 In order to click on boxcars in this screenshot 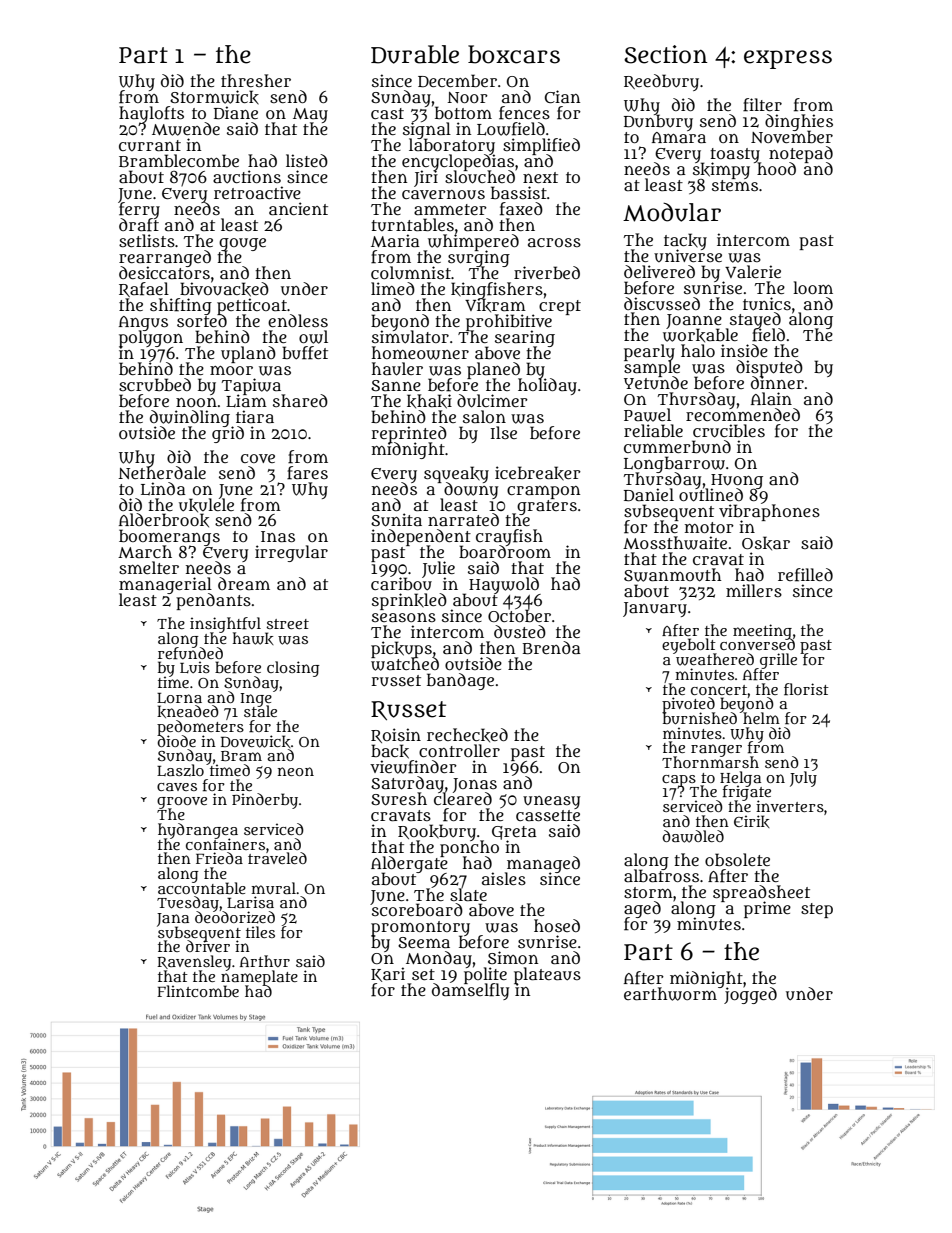, I will do `click(514, 54)`.
